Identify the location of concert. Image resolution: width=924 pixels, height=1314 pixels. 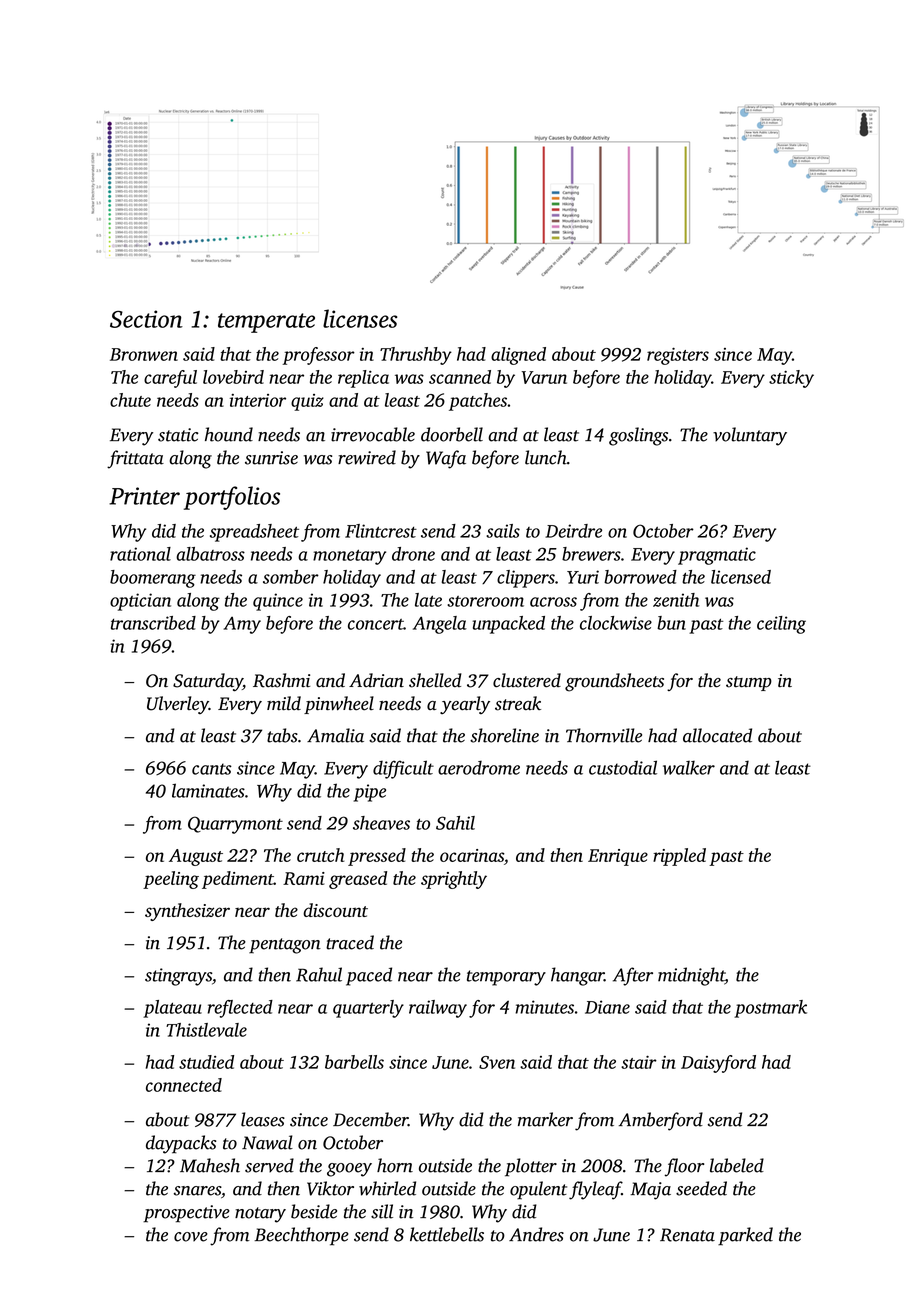
(376, 624).
